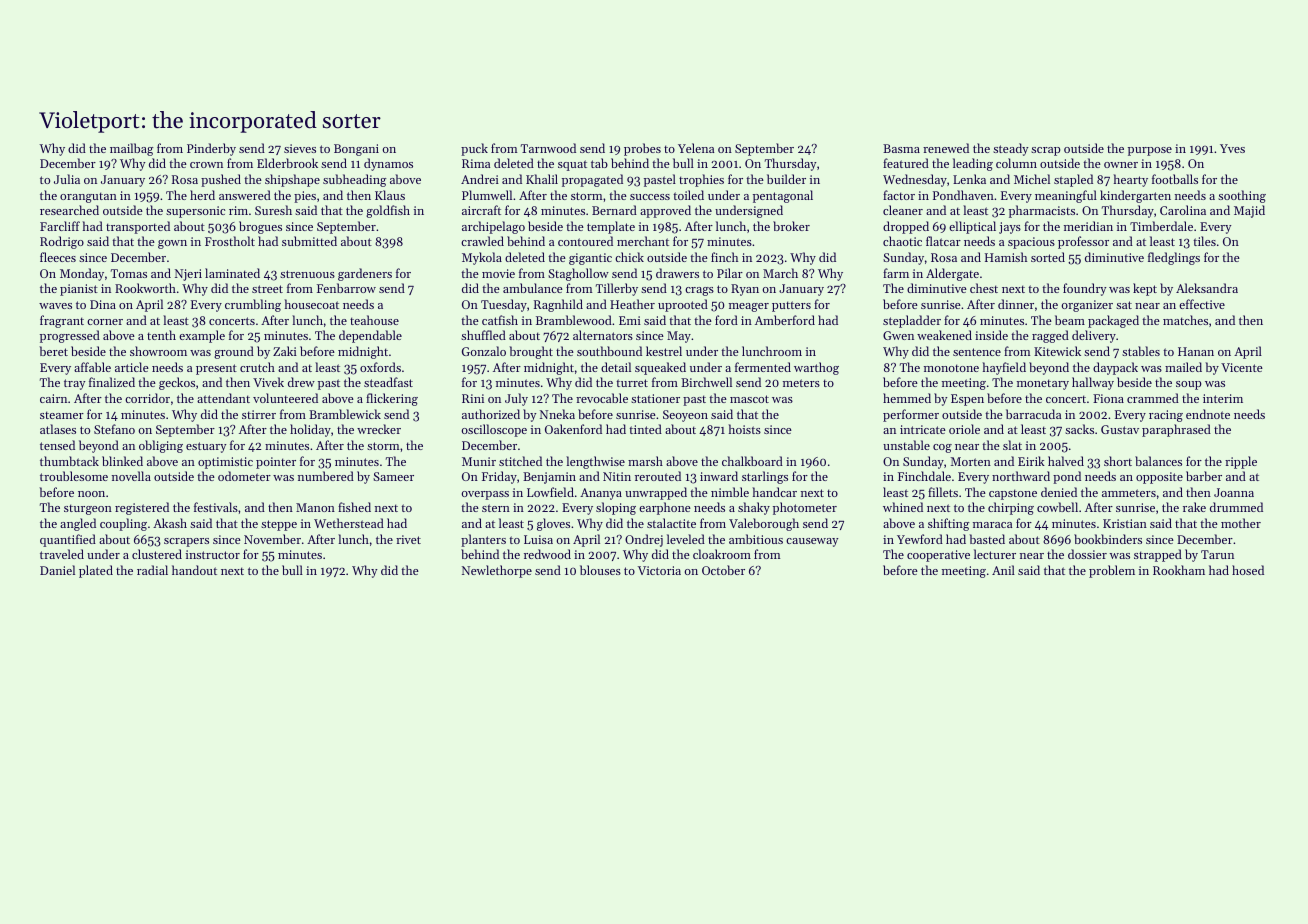 The image size is (1308, 924). Describe the element at coordinates (1059, 492) in the image. I see `denied` at that location.
